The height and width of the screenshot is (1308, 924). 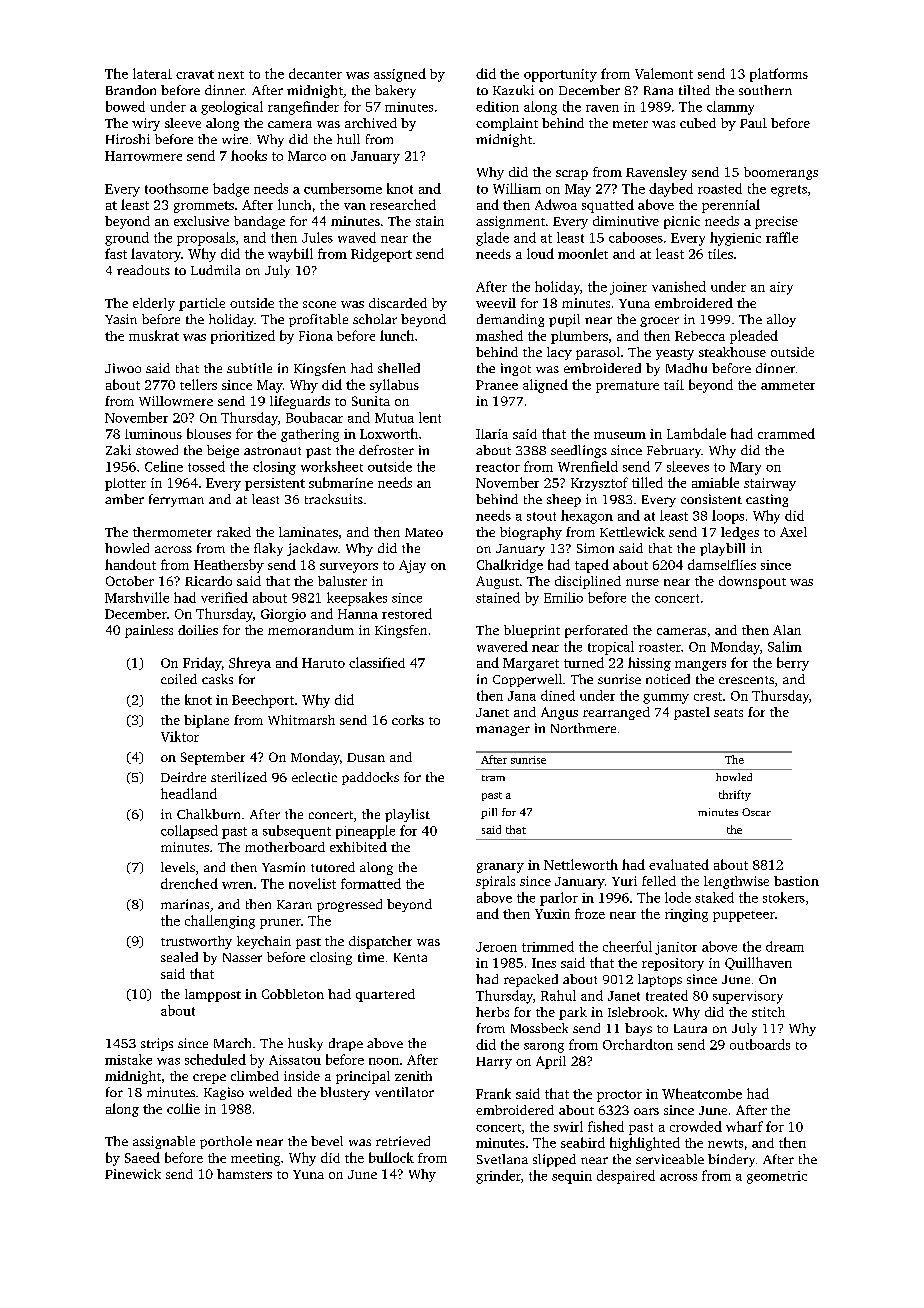 I want to click on classified, so click(x=377, y=662).
